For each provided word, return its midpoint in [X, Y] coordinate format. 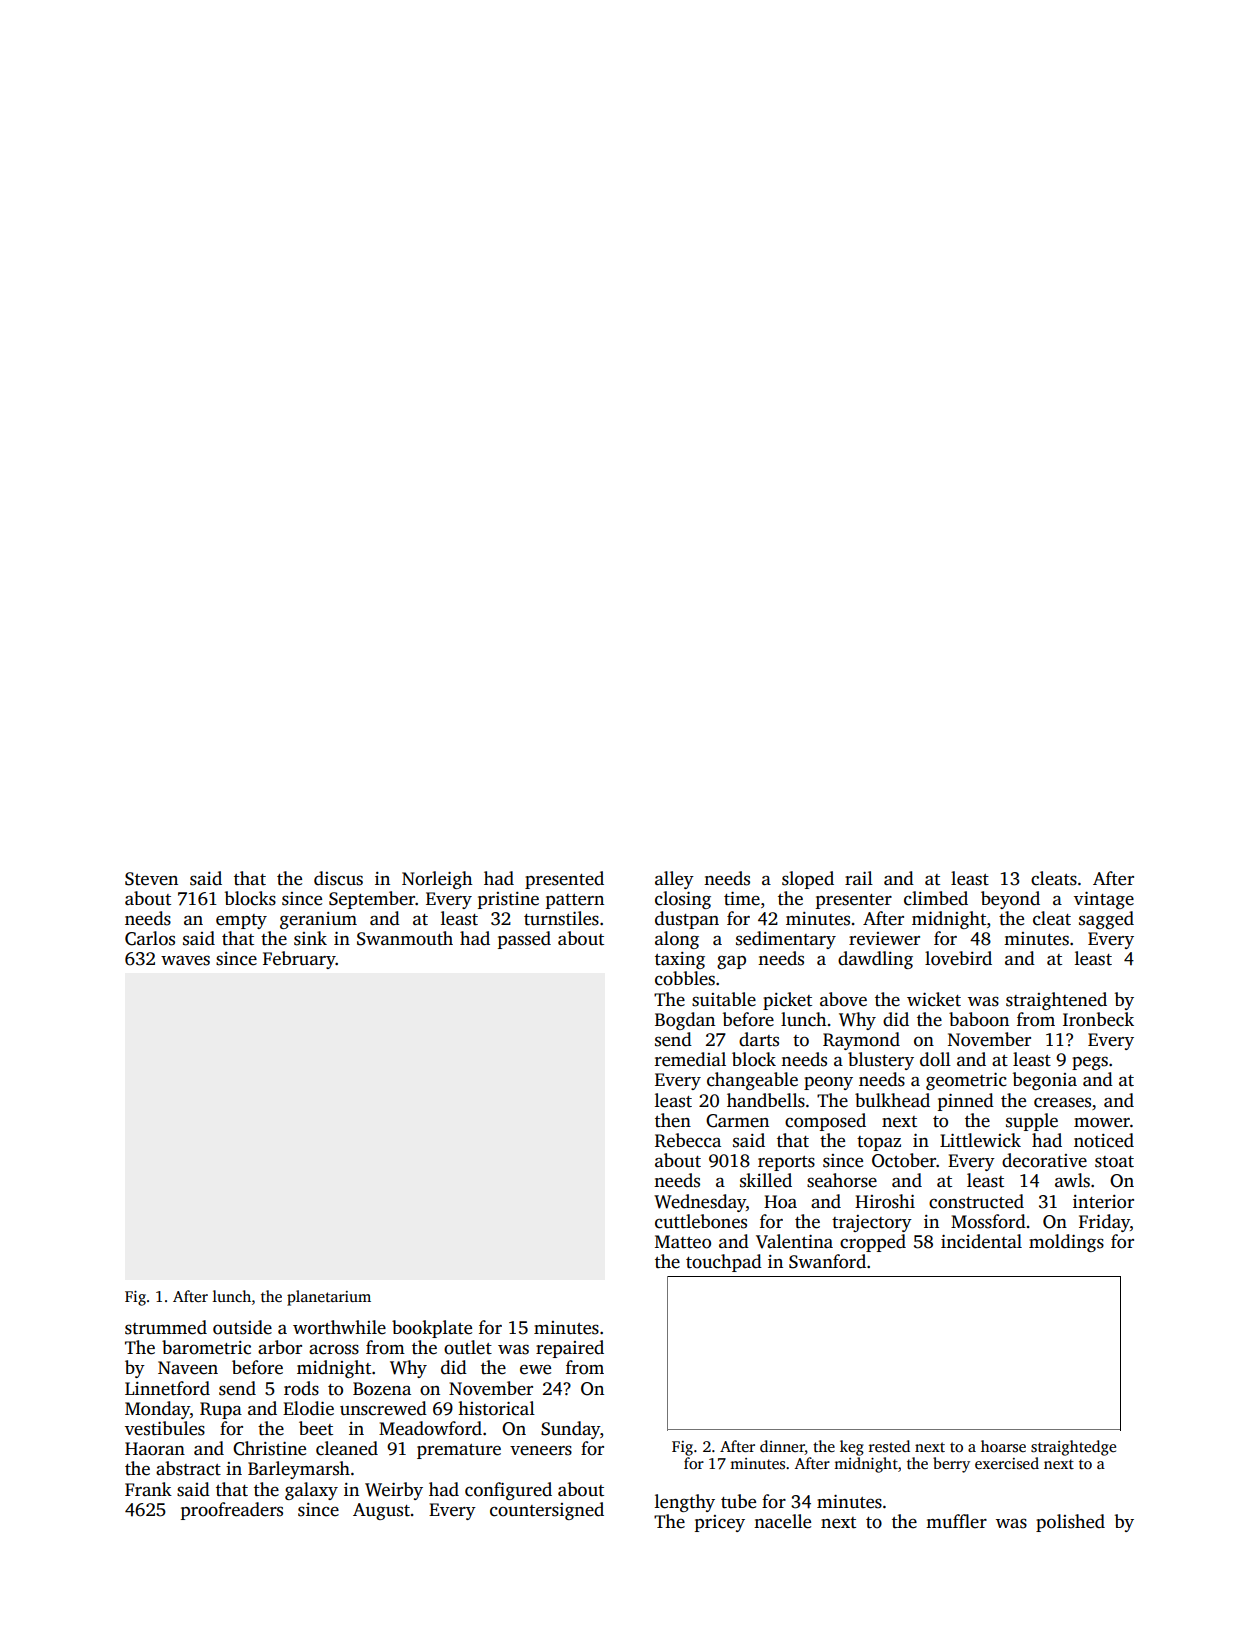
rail [859, 878]
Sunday [570, 1430]
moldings [1066, 1243]
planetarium [329, 1298]
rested [889, 1446]
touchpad [724, 1263]
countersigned [547, 1511]
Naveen [188, 1368]
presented [564, 880]
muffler [956, 1521]
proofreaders [232, 1511]
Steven [151, 879]
